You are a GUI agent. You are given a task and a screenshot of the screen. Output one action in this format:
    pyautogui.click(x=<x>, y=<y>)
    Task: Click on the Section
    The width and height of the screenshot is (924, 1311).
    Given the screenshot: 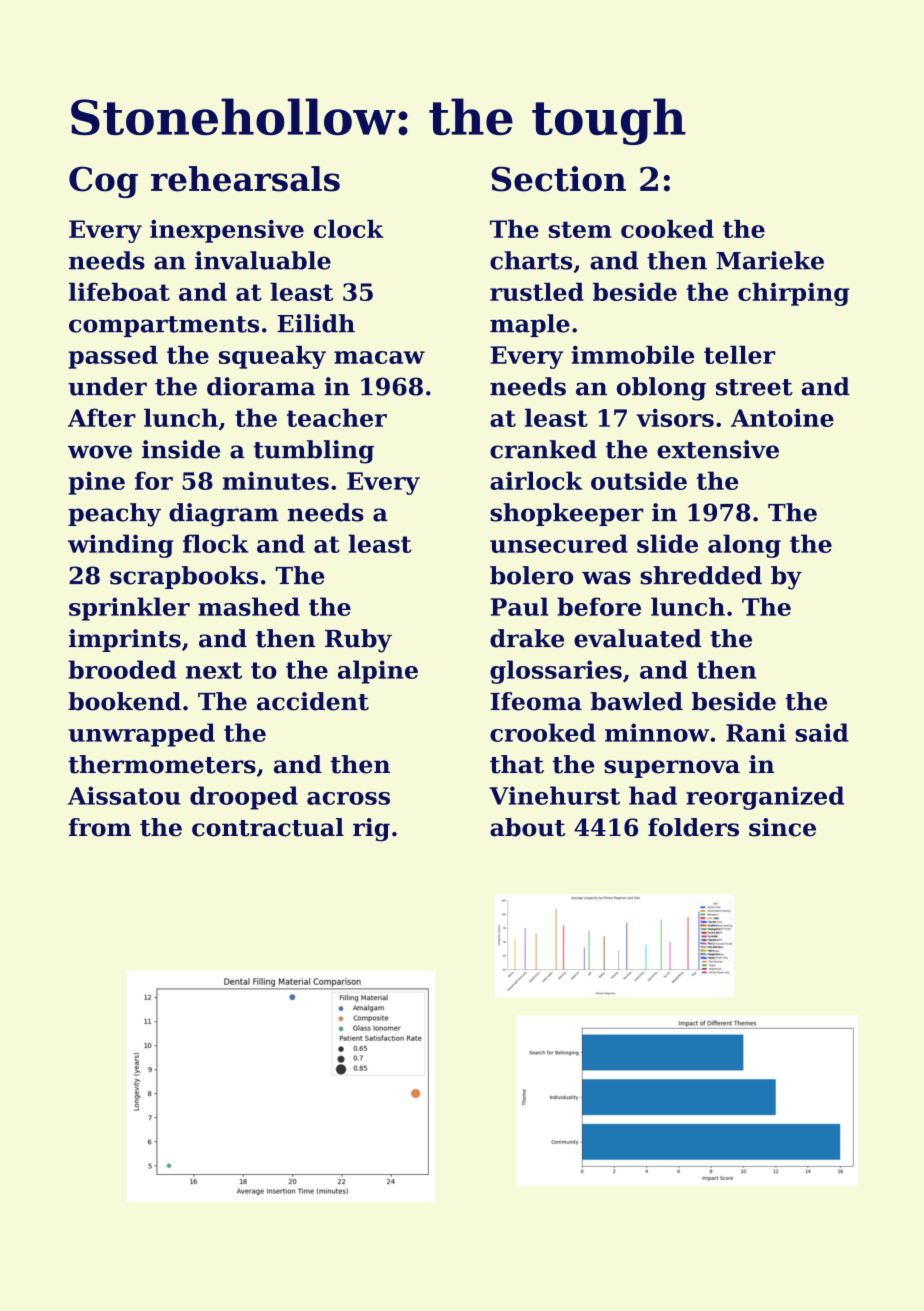 What is the action you would take?
    pyautogui.click(x=559, y=179)
